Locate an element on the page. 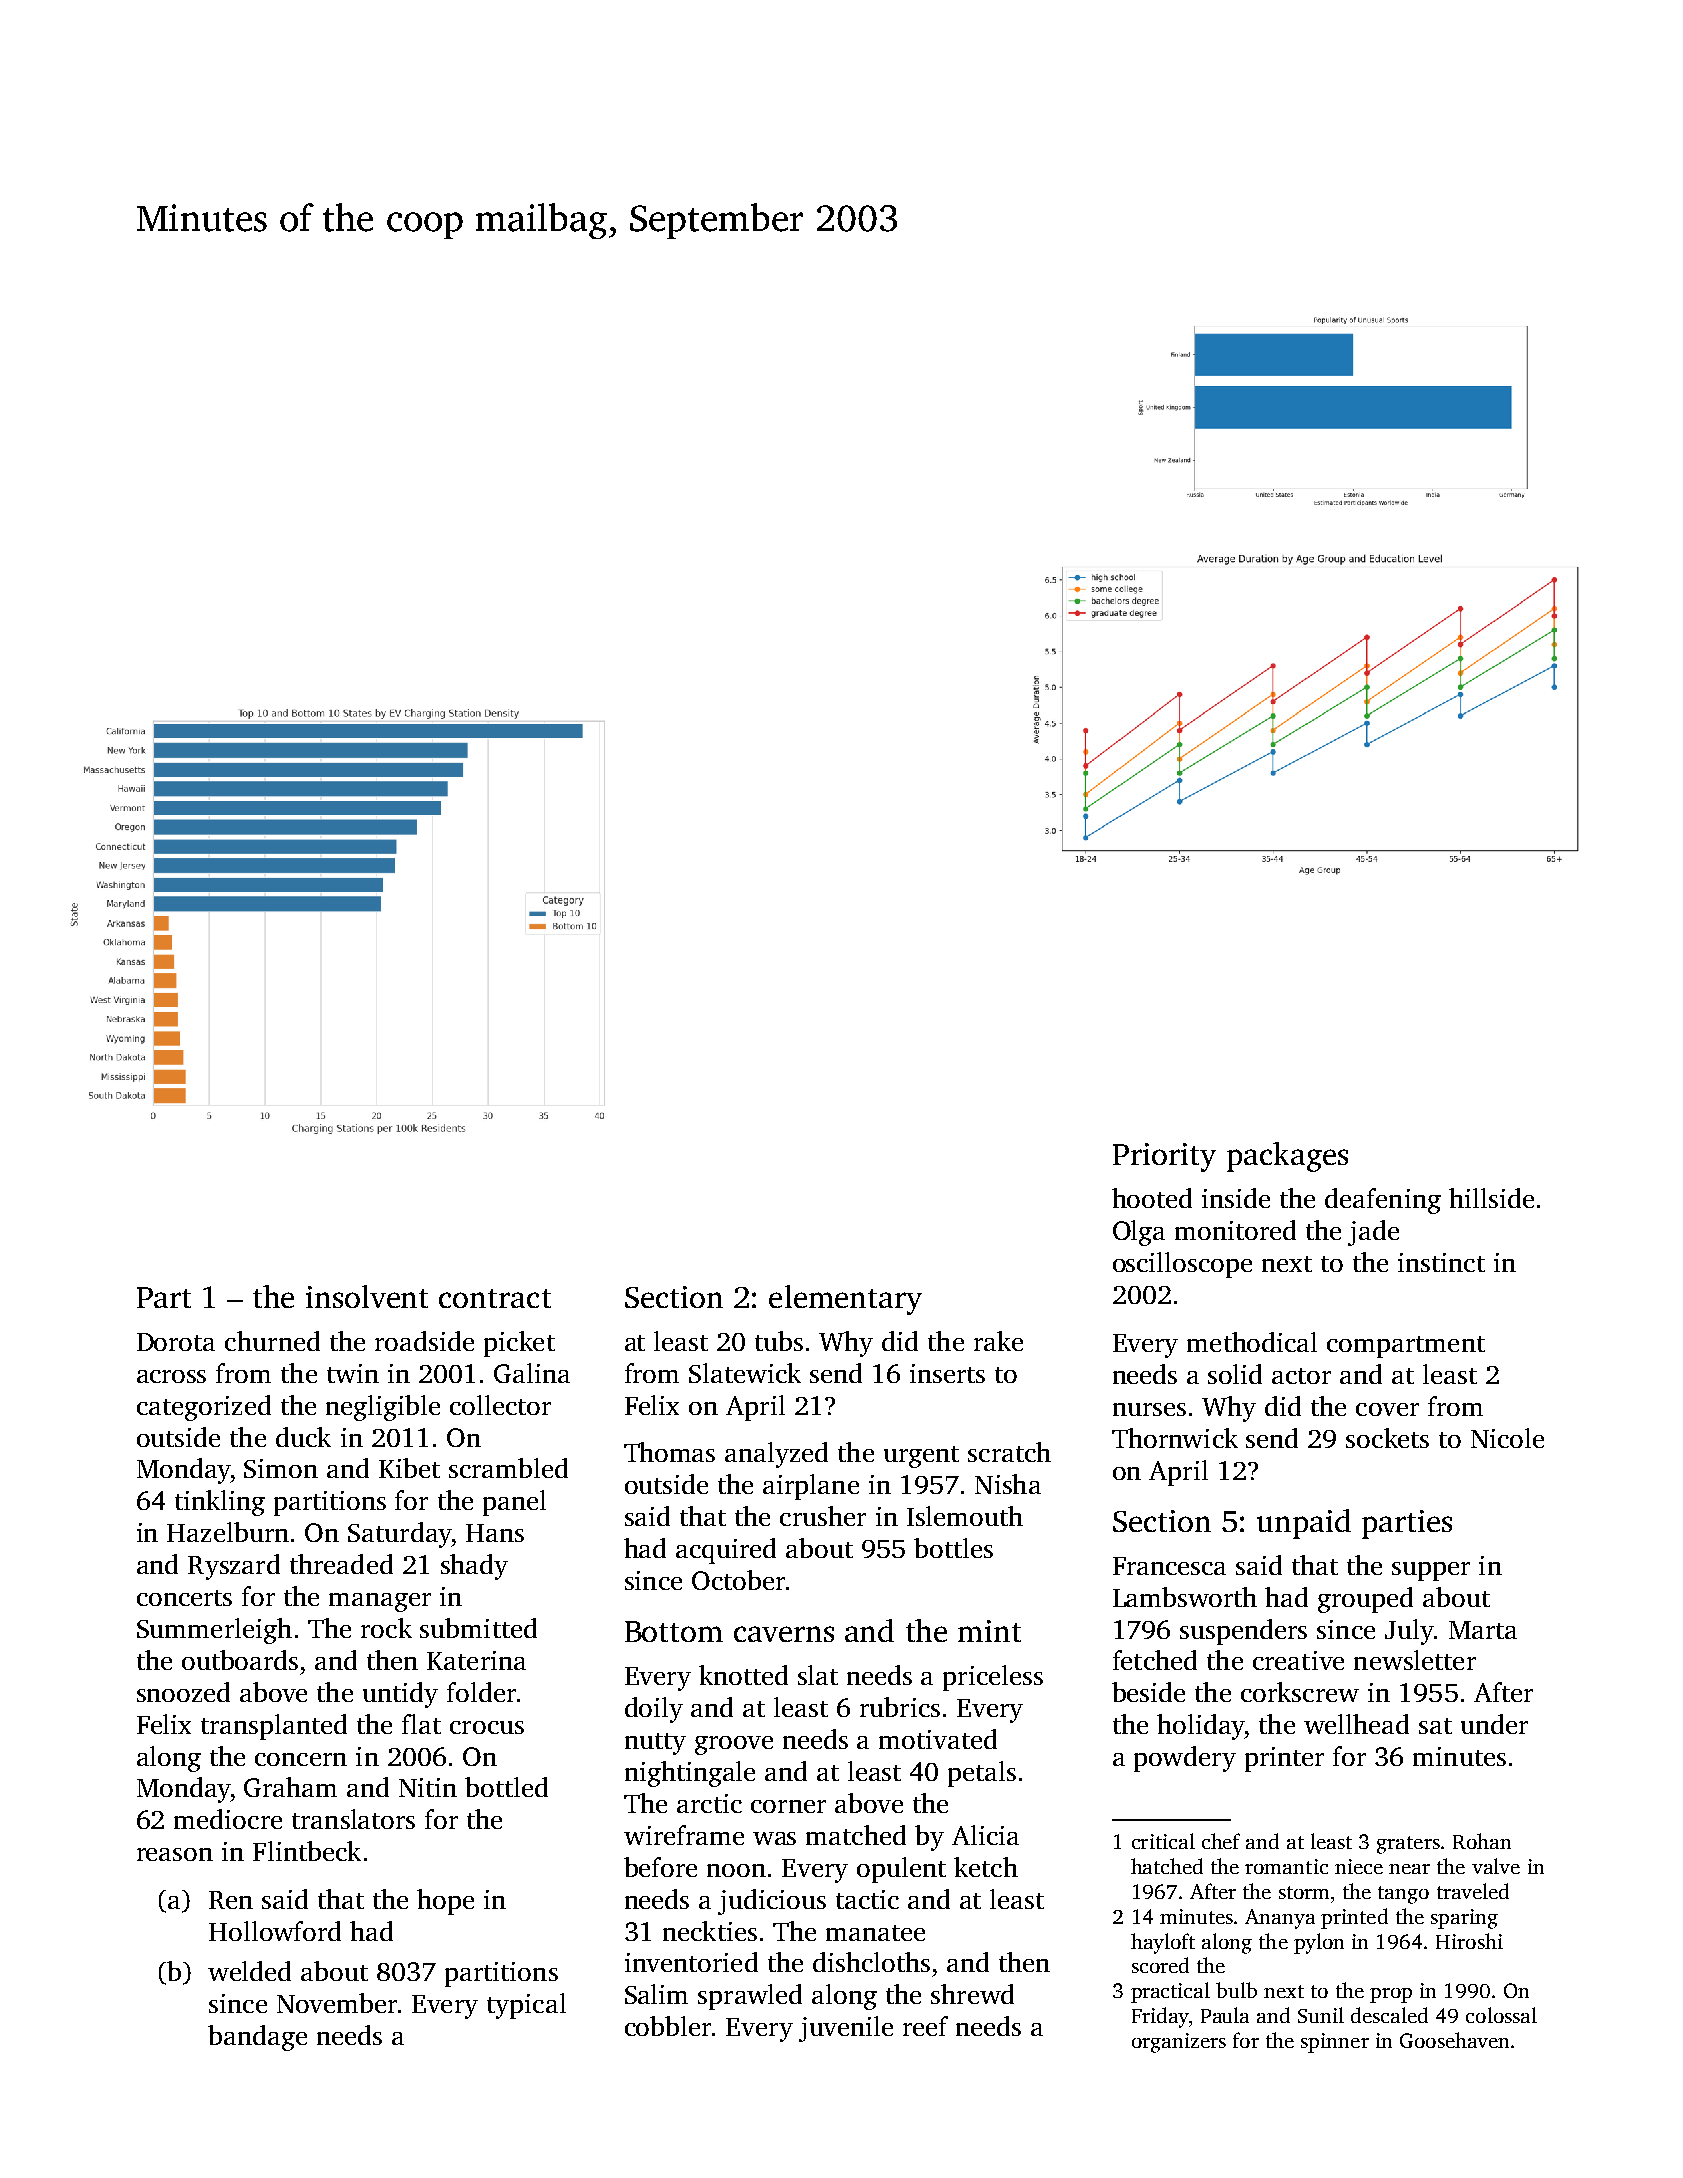 Image resolution: width=1683 pixels, height=2178 pixels. supper is located at coordinates (1431, 1571).
